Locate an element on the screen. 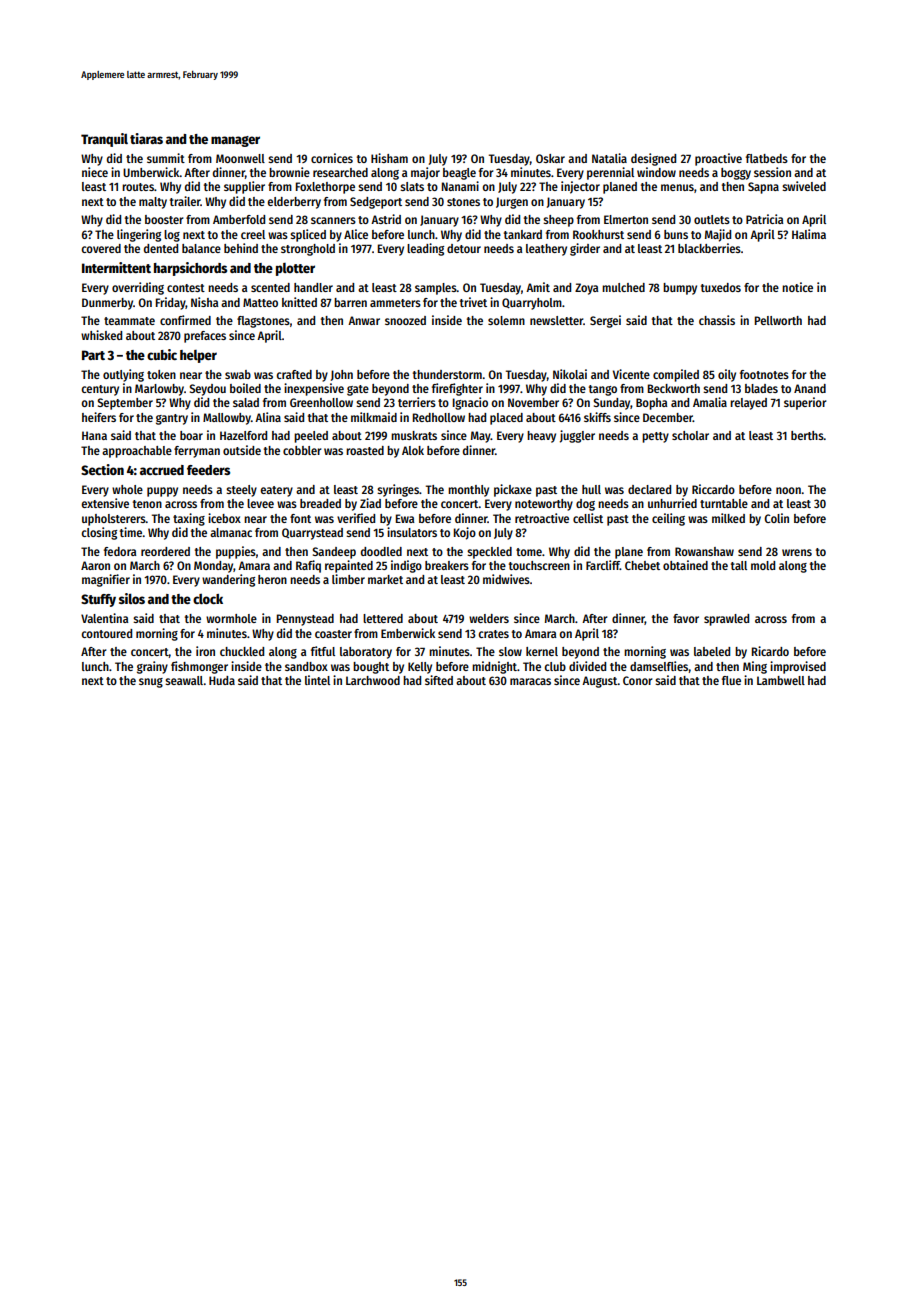  clock is located at coordinates (208, 599).
